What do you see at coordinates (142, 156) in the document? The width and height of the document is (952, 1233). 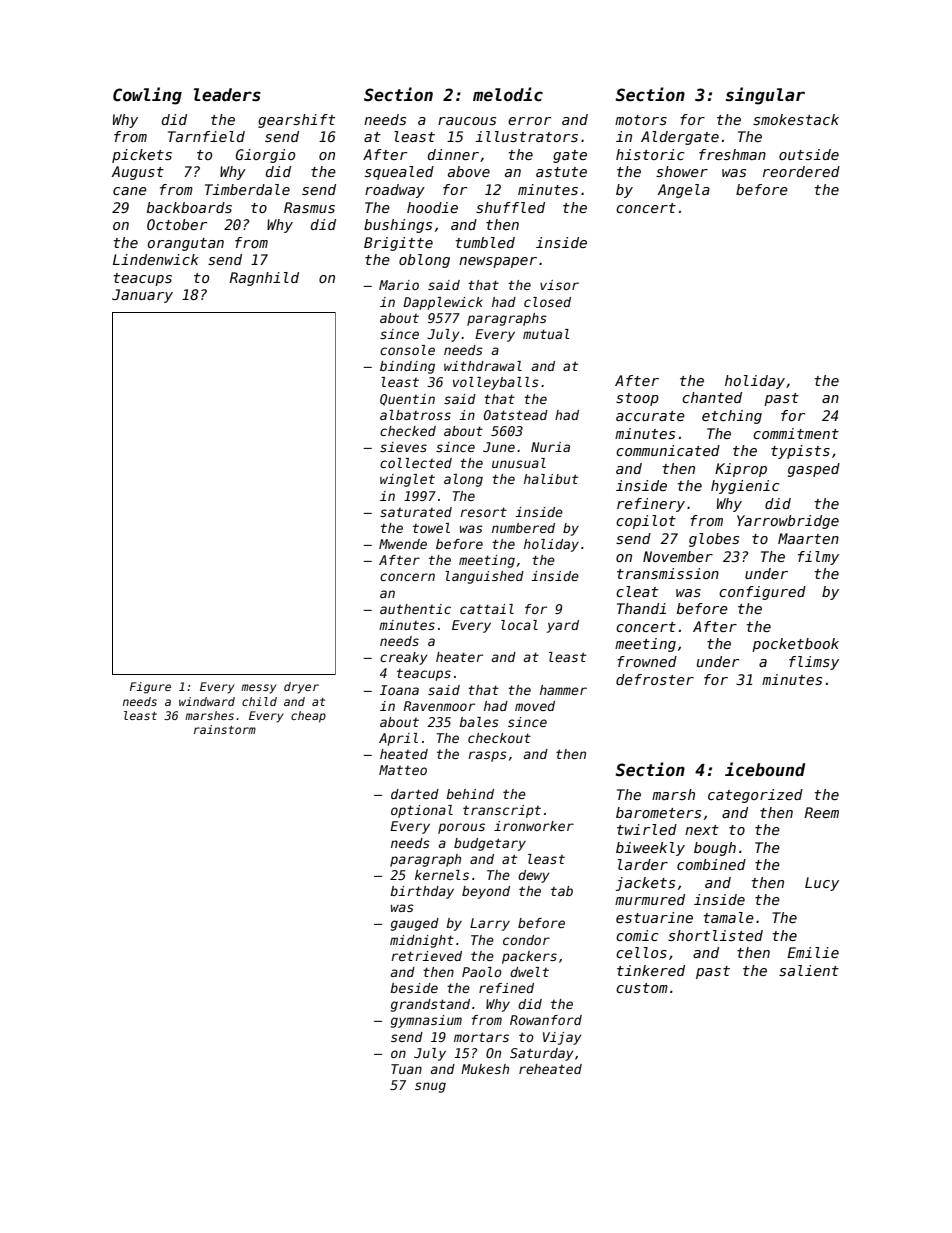 I see `pickets` at bounding box center [142, 156].
